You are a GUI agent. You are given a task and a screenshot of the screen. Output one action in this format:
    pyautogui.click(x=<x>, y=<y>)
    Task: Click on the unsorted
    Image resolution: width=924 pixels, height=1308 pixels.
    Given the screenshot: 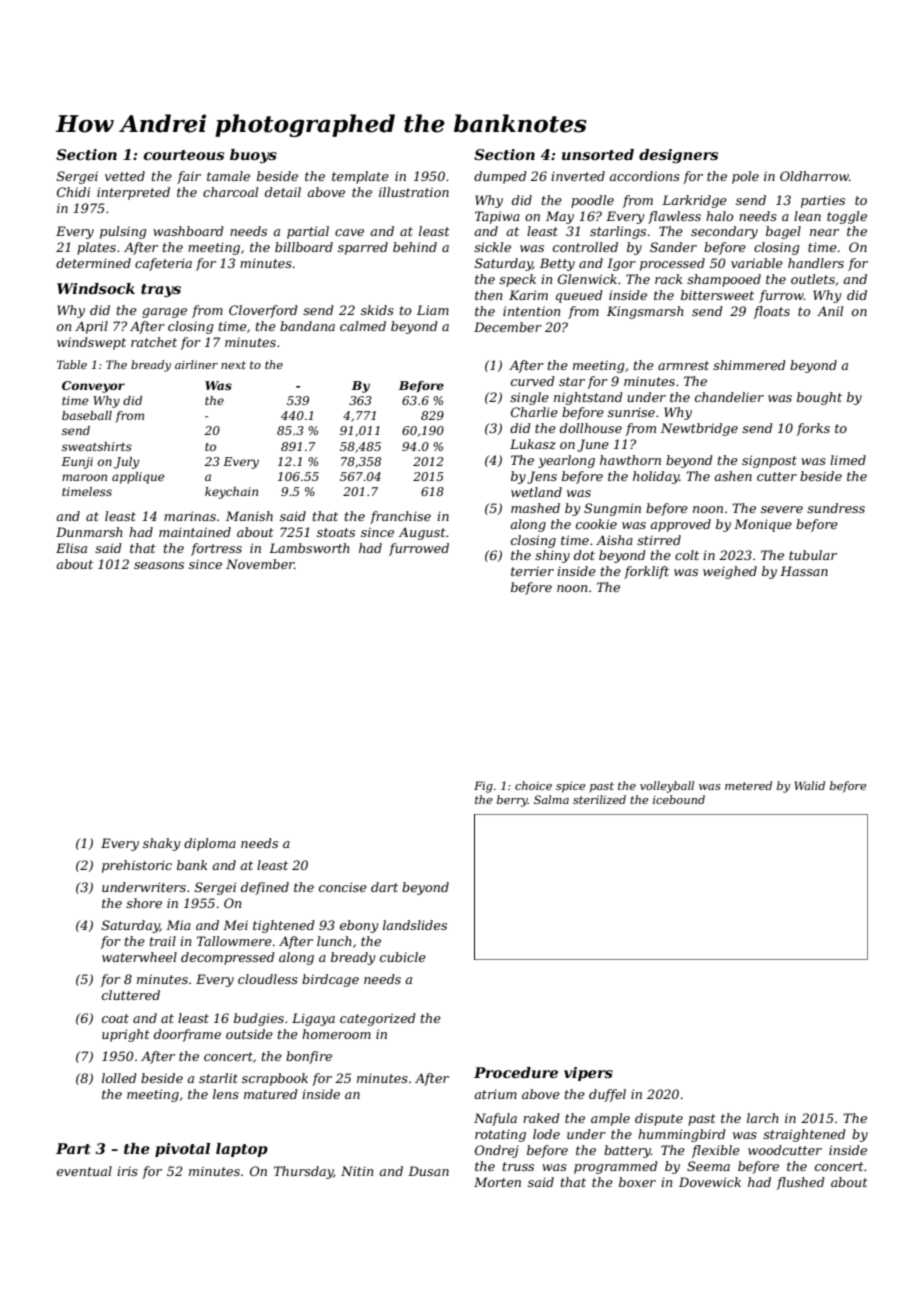 What is the action you would take?
    pyautogui.click(x=598, y=154)
